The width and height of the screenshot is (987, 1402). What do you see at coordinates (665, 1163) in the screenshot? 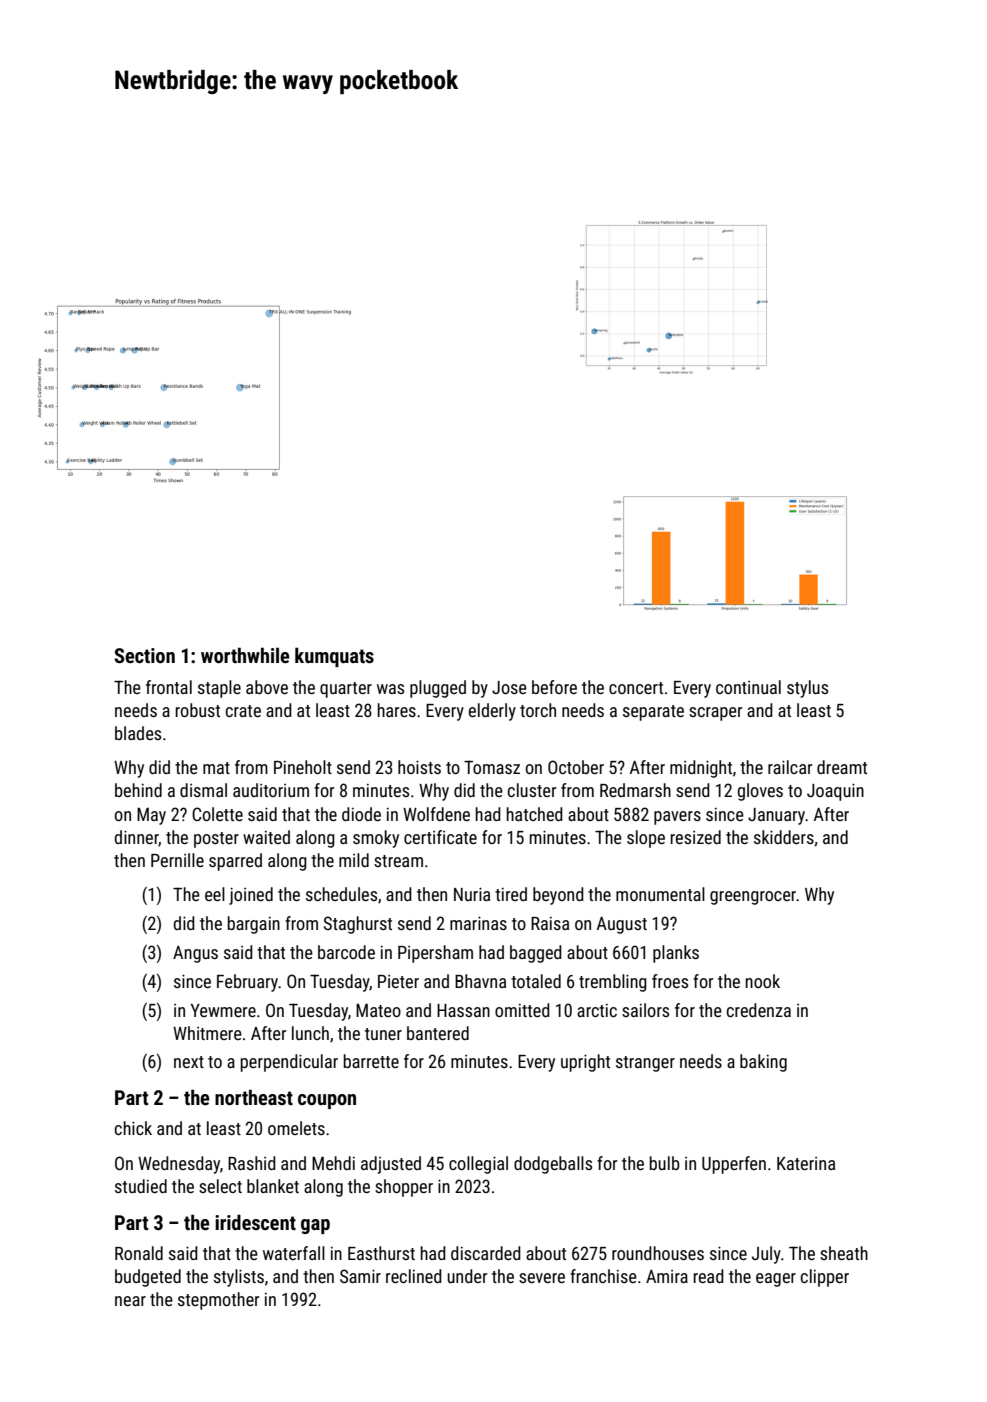
I see `bulb` at bounding box center [665, 1163].
